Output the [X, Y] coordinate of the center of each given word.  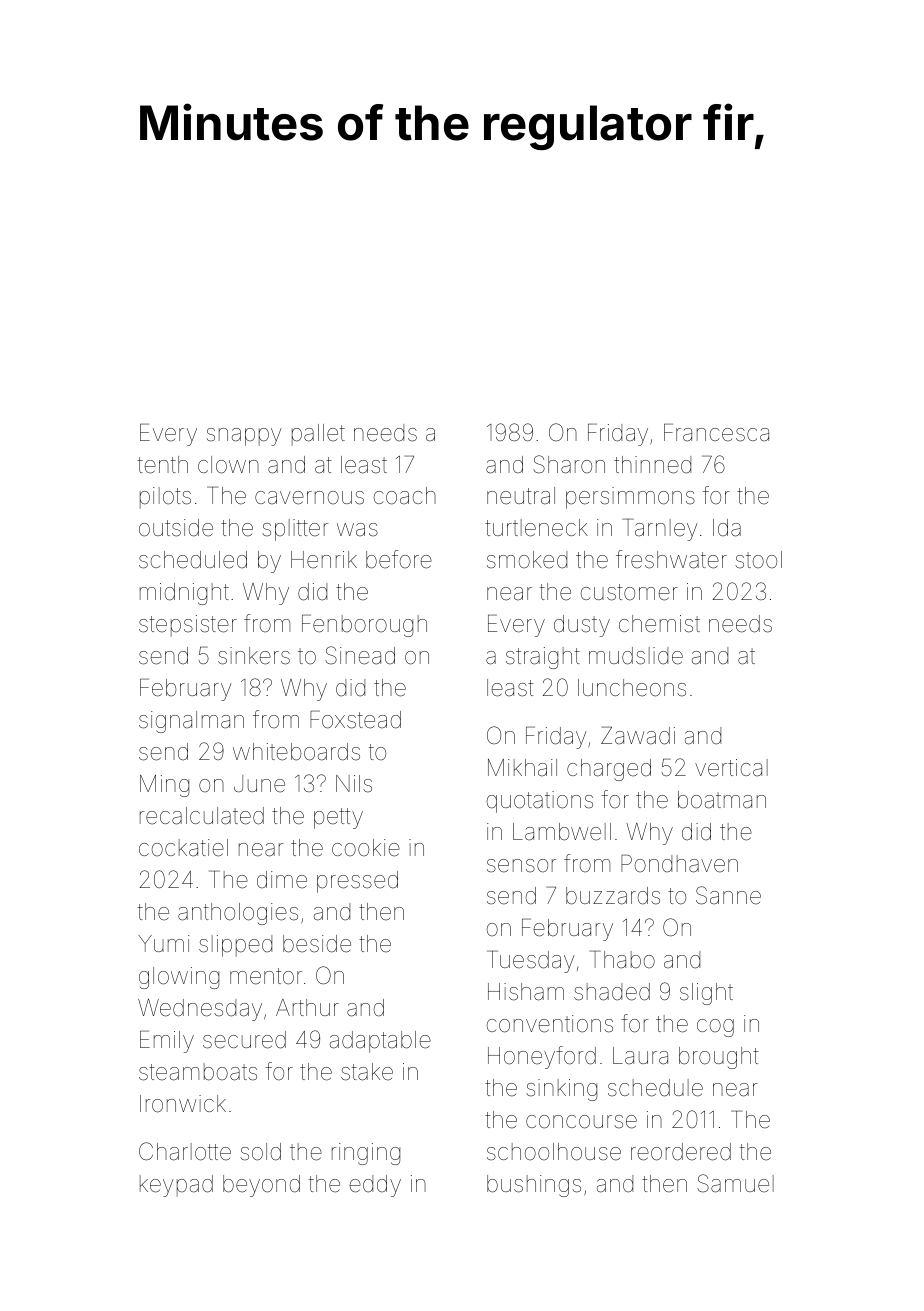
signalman [191, 722]
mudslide [636, 656]
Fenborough [364, 626]
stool [758, 560]
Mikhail [522, 767]
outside [176, 528]
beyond [261, 1186]
